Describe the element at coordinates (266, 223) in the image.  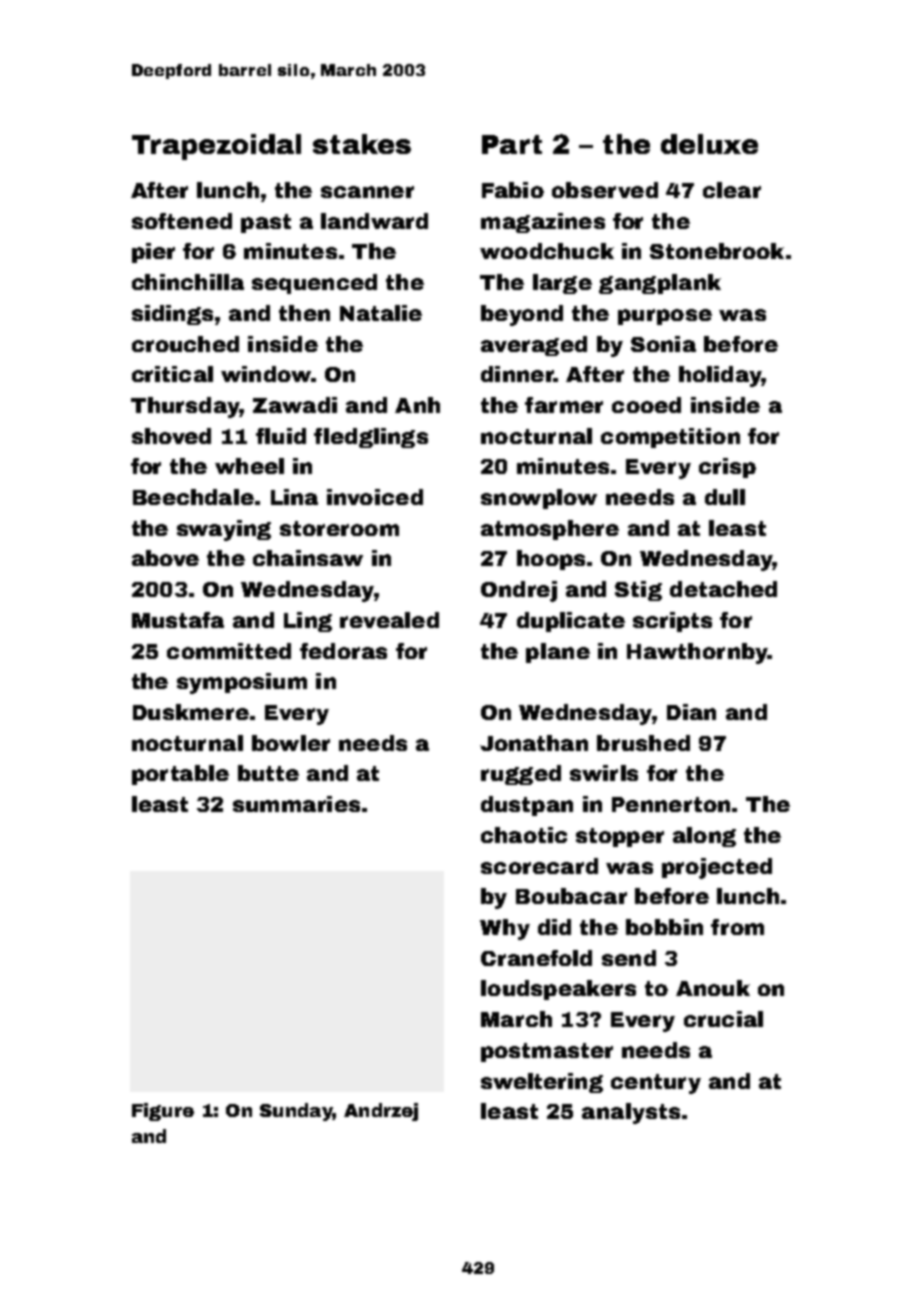
I see `past` at that location.
